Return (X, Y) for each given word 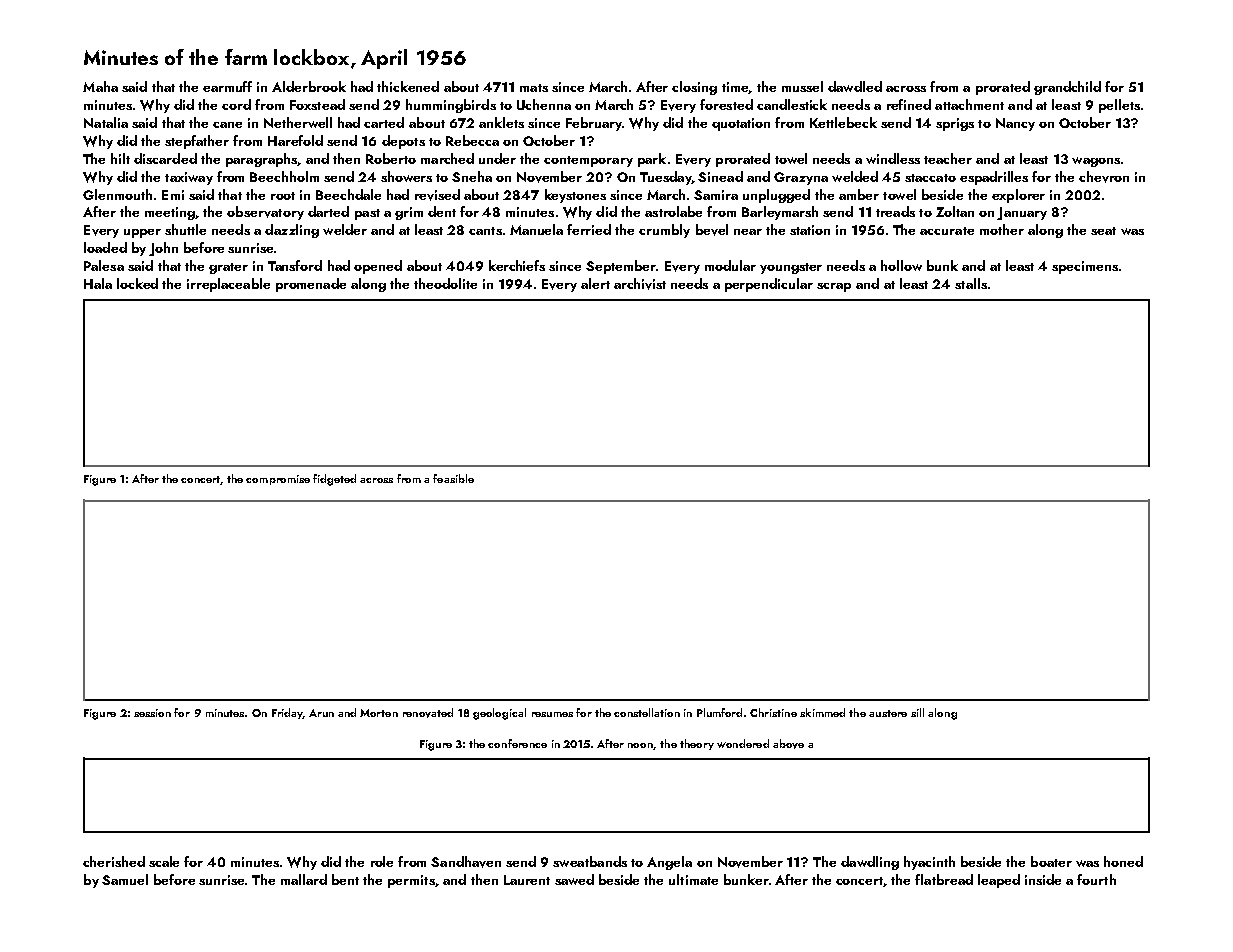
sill (917, 712)
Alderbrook (309, 86)
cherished (114, 861)
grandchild (1067, 88)
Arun (321, 713)
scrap (834, 287)
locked (137, 283)
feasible (453, 478)
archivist (640, 284)
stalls (971, 283)
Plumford (719, 712)
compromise (278, 480)
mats (534, 88)
